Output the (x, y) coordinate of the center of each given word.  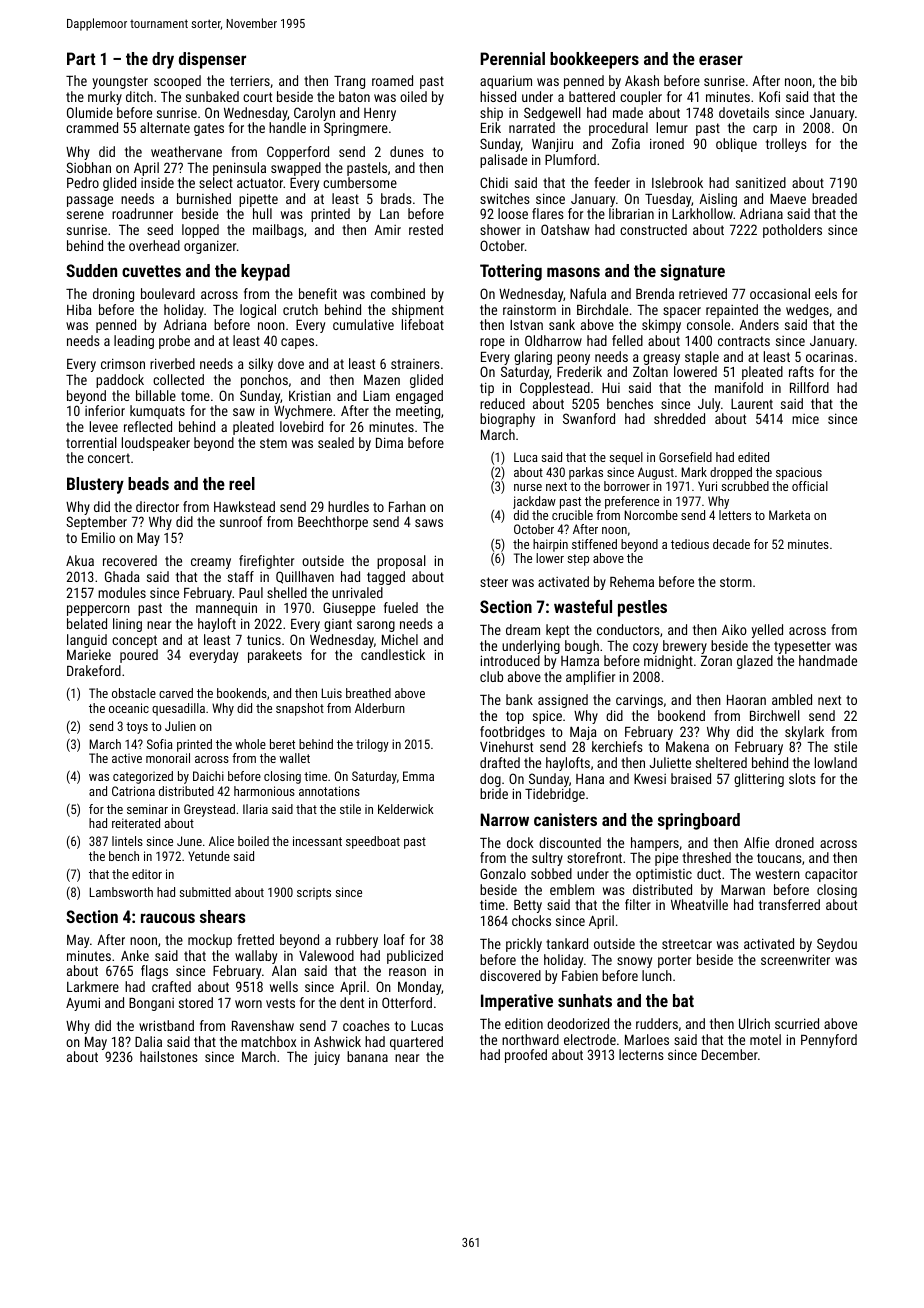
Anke (135, 955)
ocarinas (829, 357)
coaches (366, 1025)
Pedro (83, 182)
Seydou (837, 945)
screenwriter (795, 959)
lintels (127, 841)
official (810, 486)
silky (261, 365)
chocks (531, 920)
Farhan (407, 506)
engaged (419, 397)
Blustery (95, 485)
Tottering (511, 272)
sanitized (761, 182)
